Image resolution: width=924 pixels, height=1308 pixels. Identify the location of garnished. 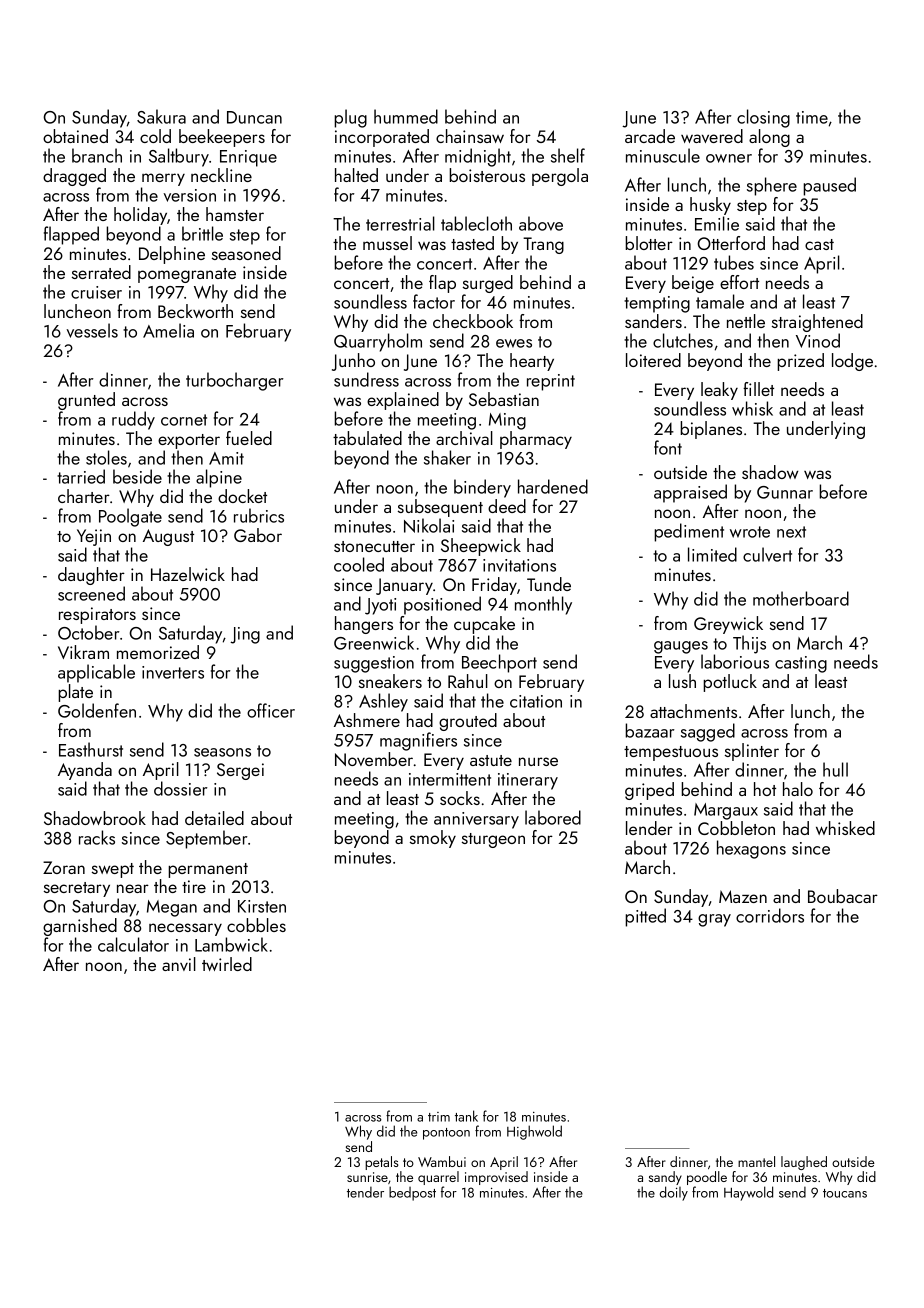
(80, 927).
